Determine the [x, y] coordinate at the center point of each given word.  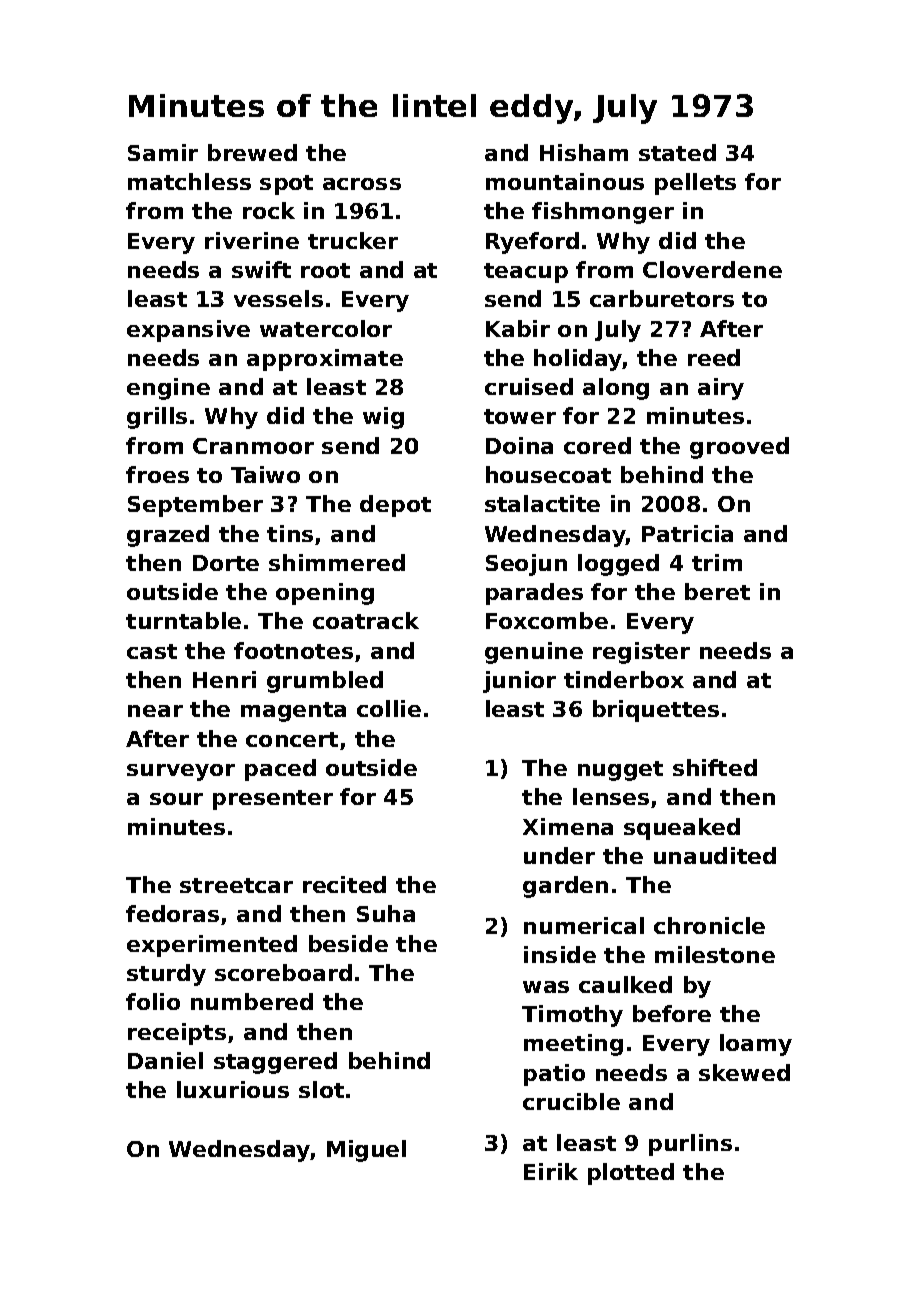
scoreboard [283, 972]
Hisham [584, 152]
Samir [163, 152]
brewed [252, 152]
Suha [386, 913]
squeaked [682, 829]
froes [157, 474]
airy [721, 389]
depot [395, 506]
